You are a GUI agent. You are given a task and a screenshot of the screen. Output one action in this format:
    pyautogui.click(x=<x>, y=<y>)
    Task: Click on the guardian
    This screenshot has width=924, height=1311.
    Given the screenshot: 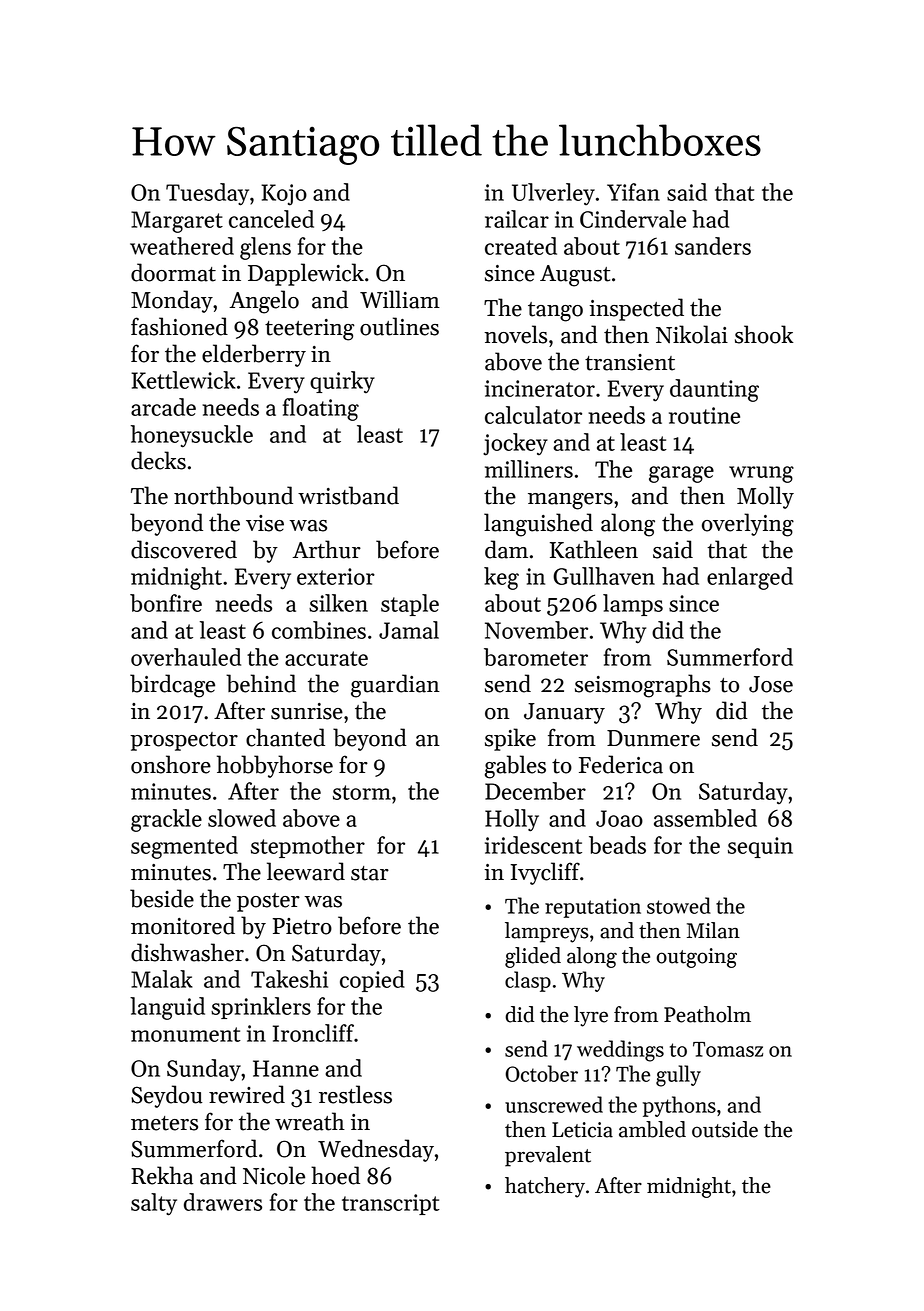 What is the action you would take?
    pyautogui.click(x=395, y=686)
